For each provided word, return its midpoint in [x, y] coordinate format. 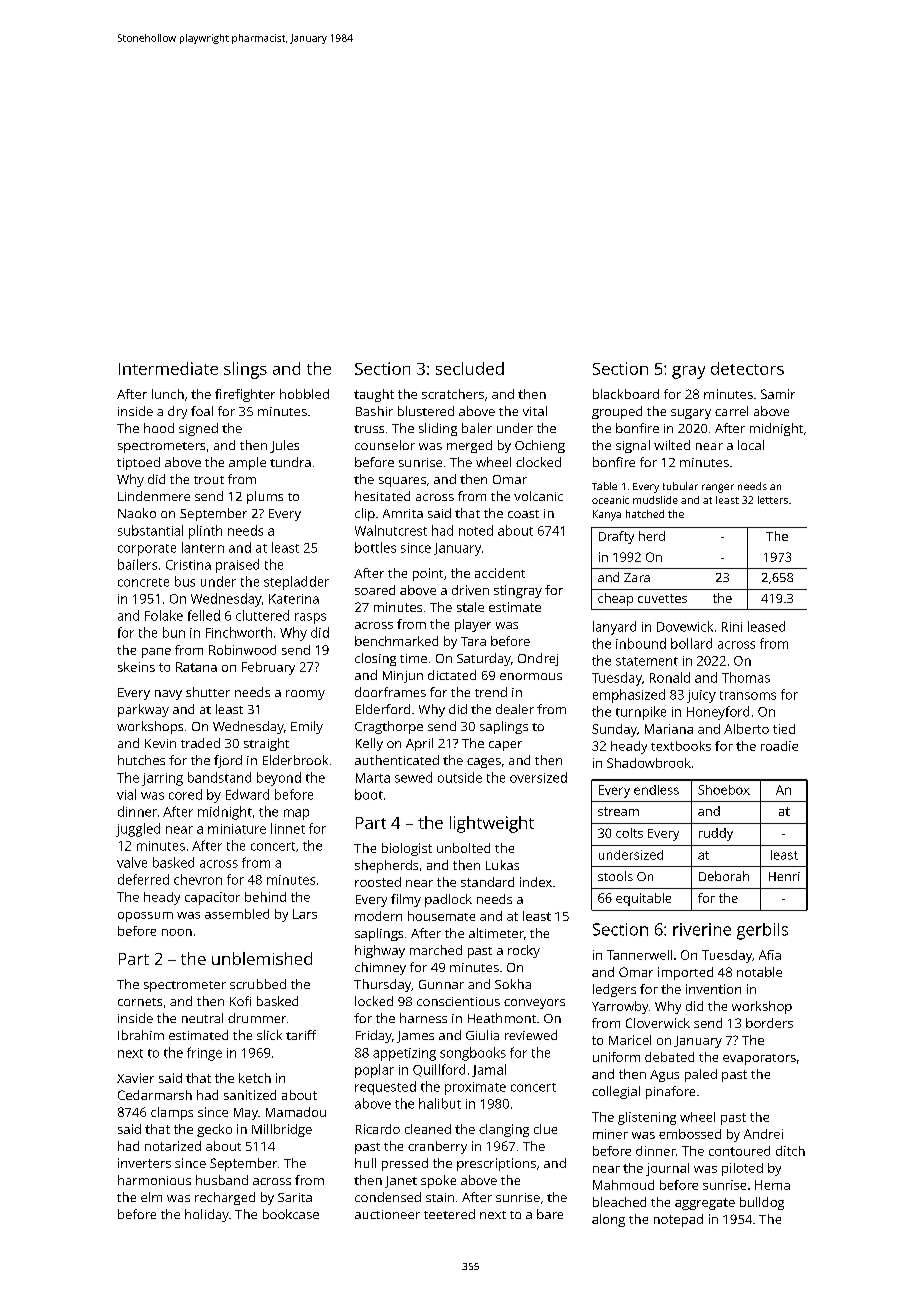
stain [440, 1197]
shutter [208, 692]
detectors [747, 368]
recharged [225, 1198]
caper [505, 746]
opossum [145, 917]
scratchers [453, 394]
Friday [374, 1036]
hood [159, 428]
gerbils [762, 931]
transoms [748, 695]
